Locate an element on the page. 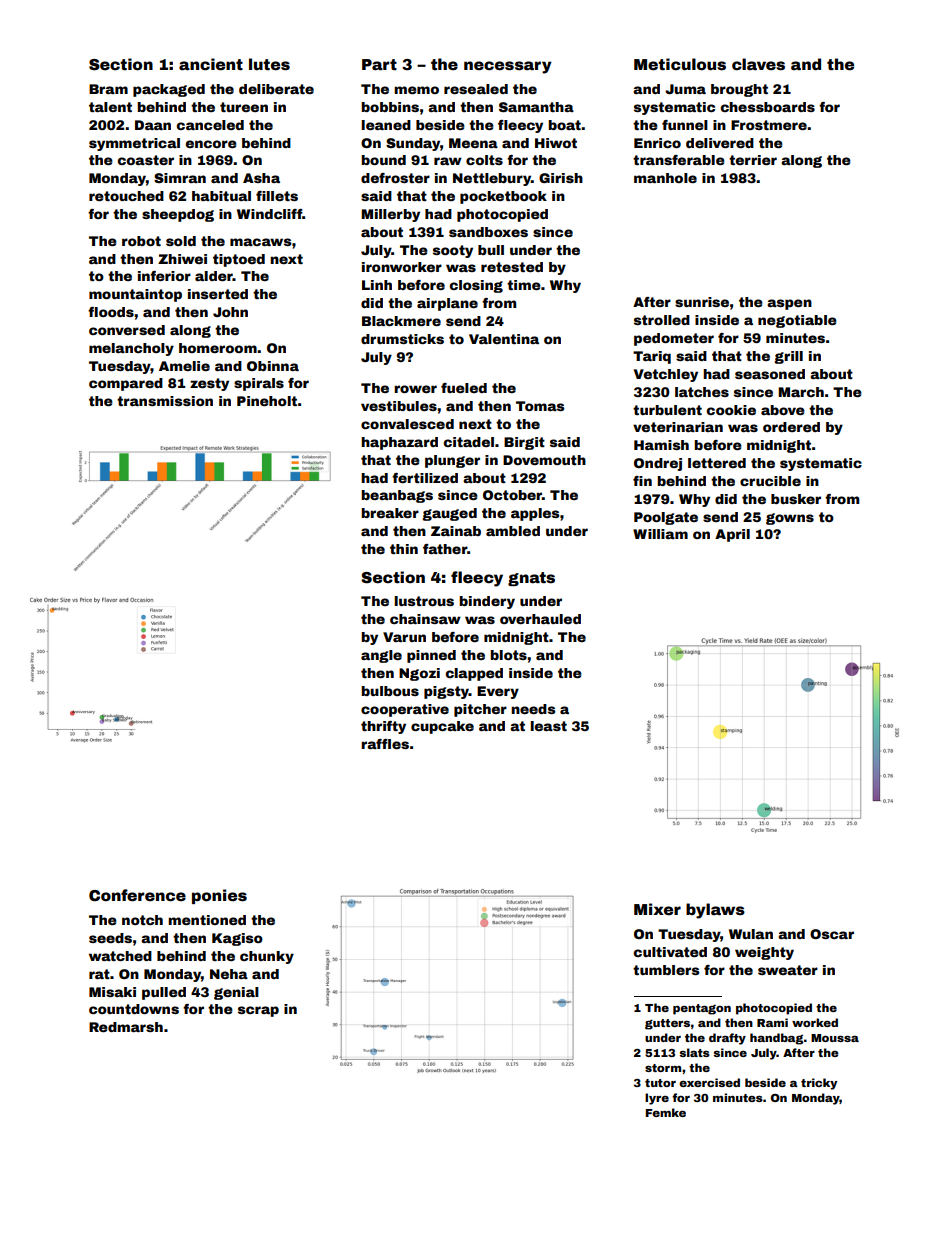  bulbous is located at coordinates (390, 691).
